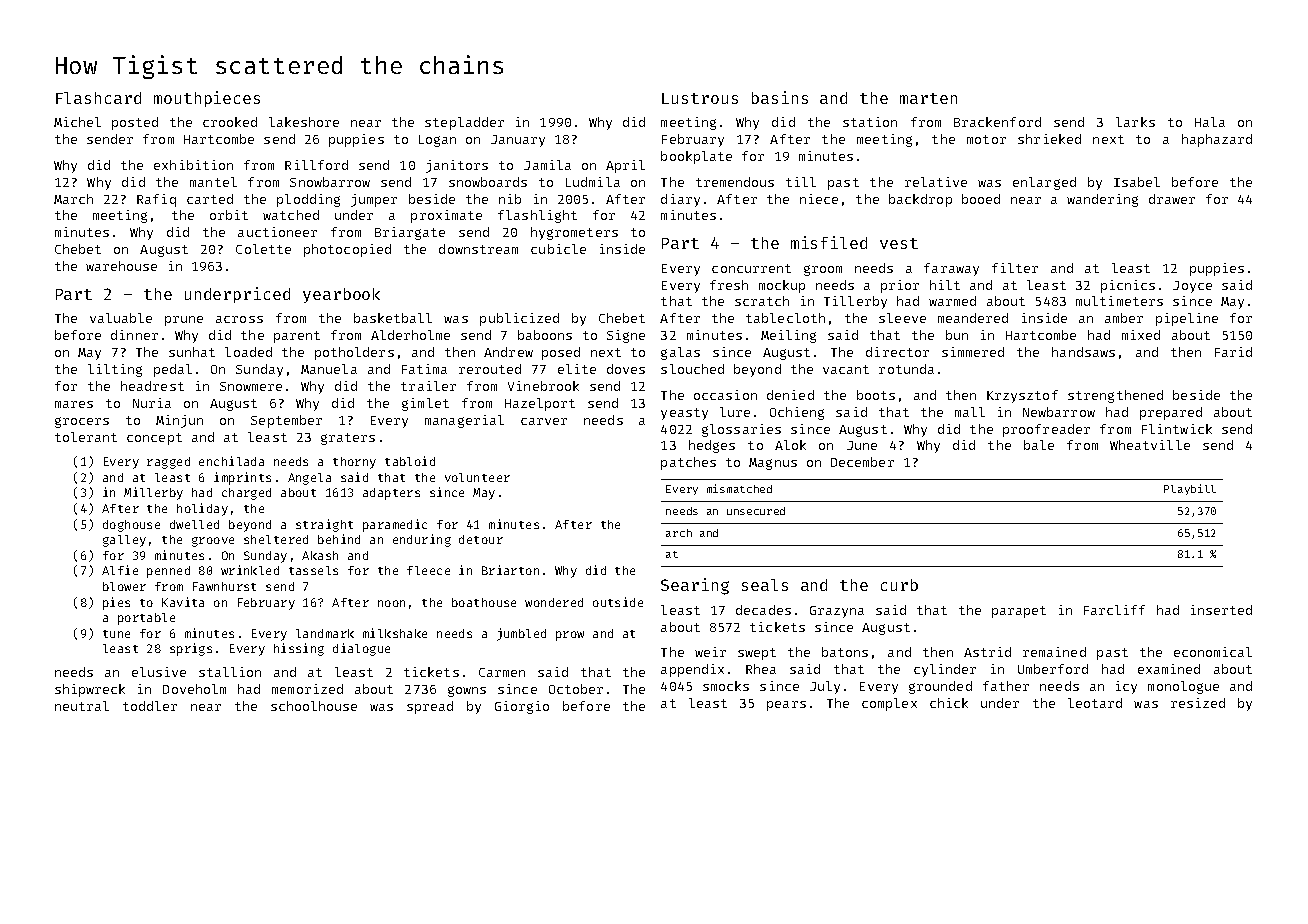  Describe the element at coordinates (325, 633) in the screenshot. I see `landmark` at that location.
